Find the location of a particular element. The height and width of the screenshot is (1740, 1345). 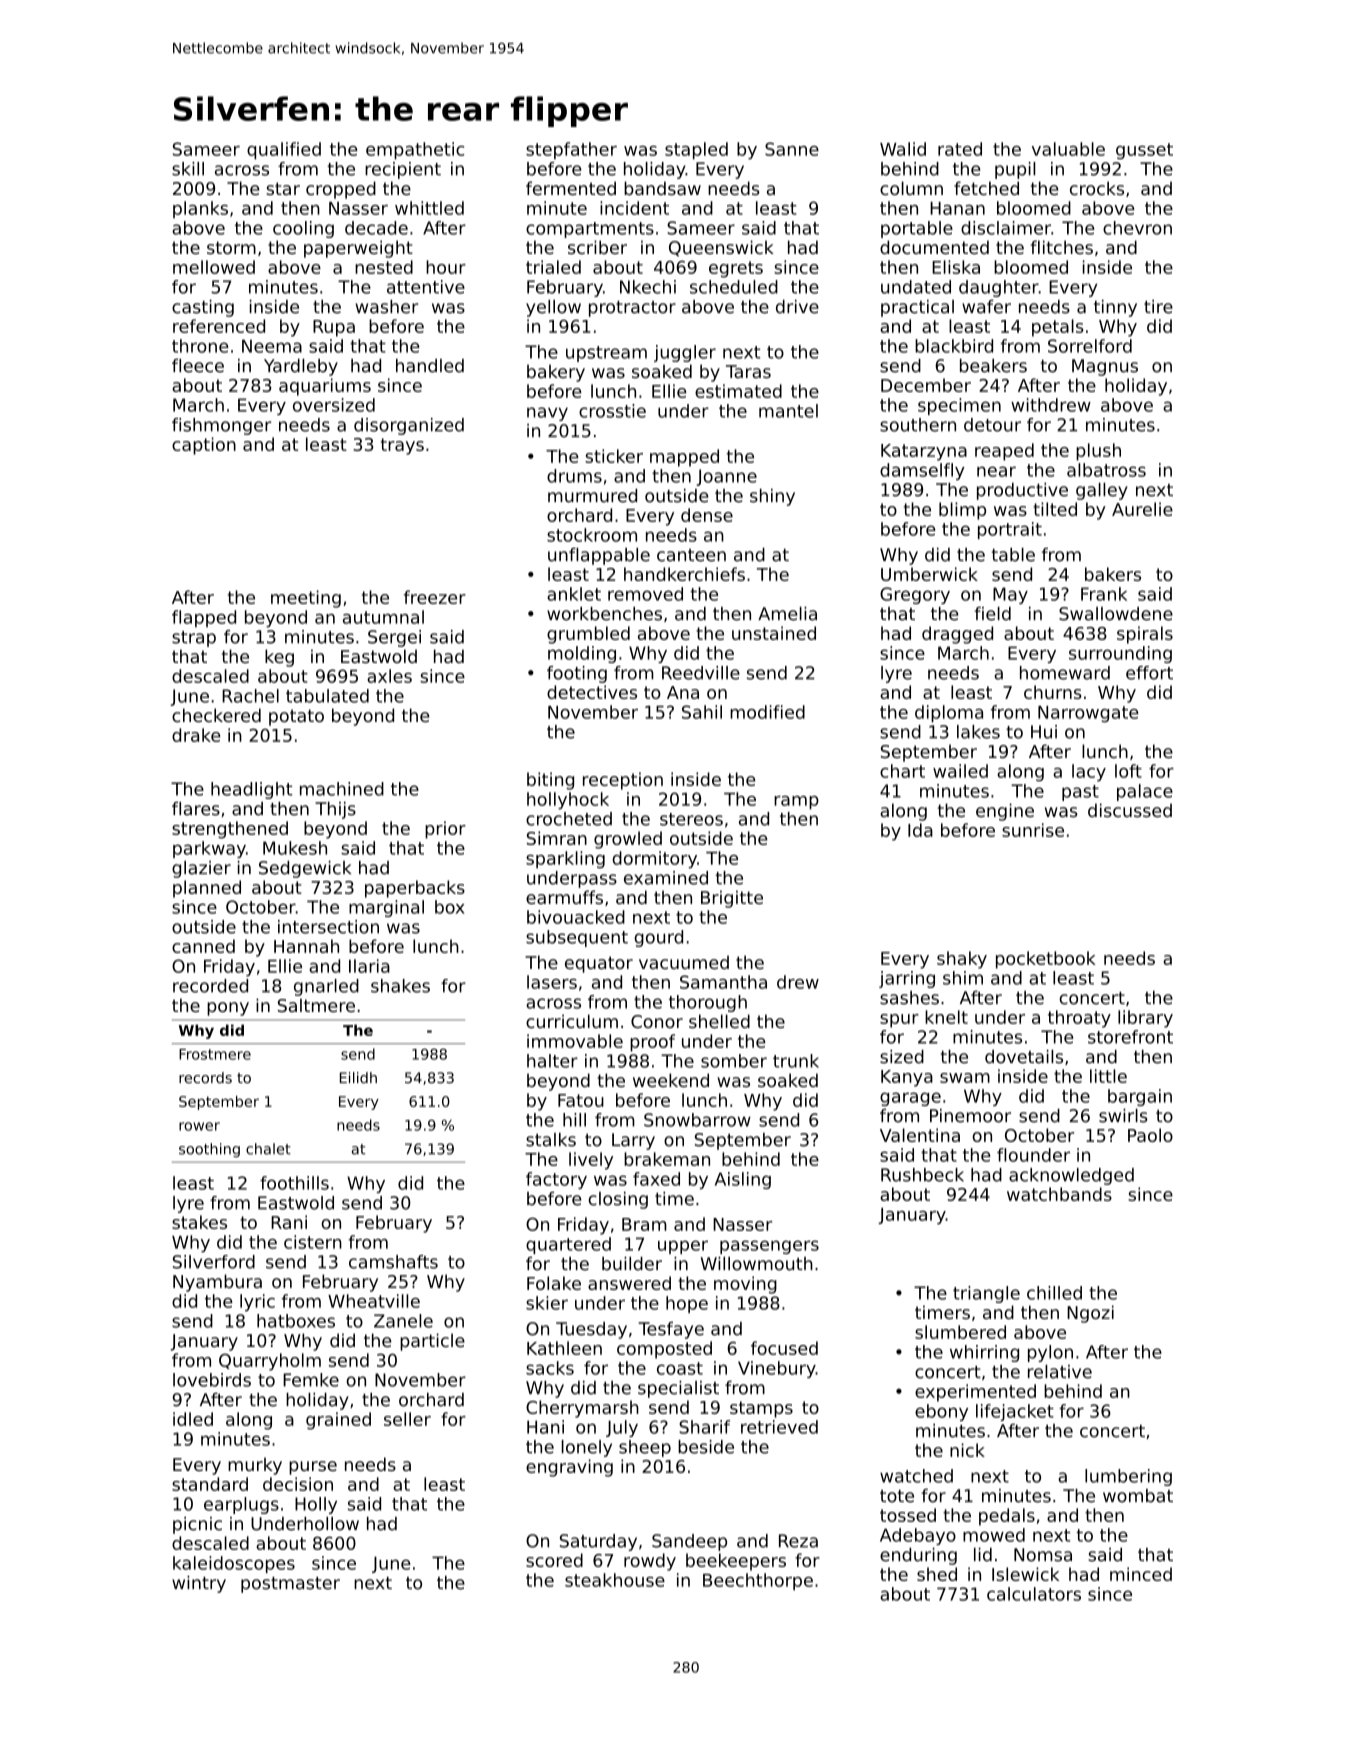

machined is located at coordinates (342, 789).
